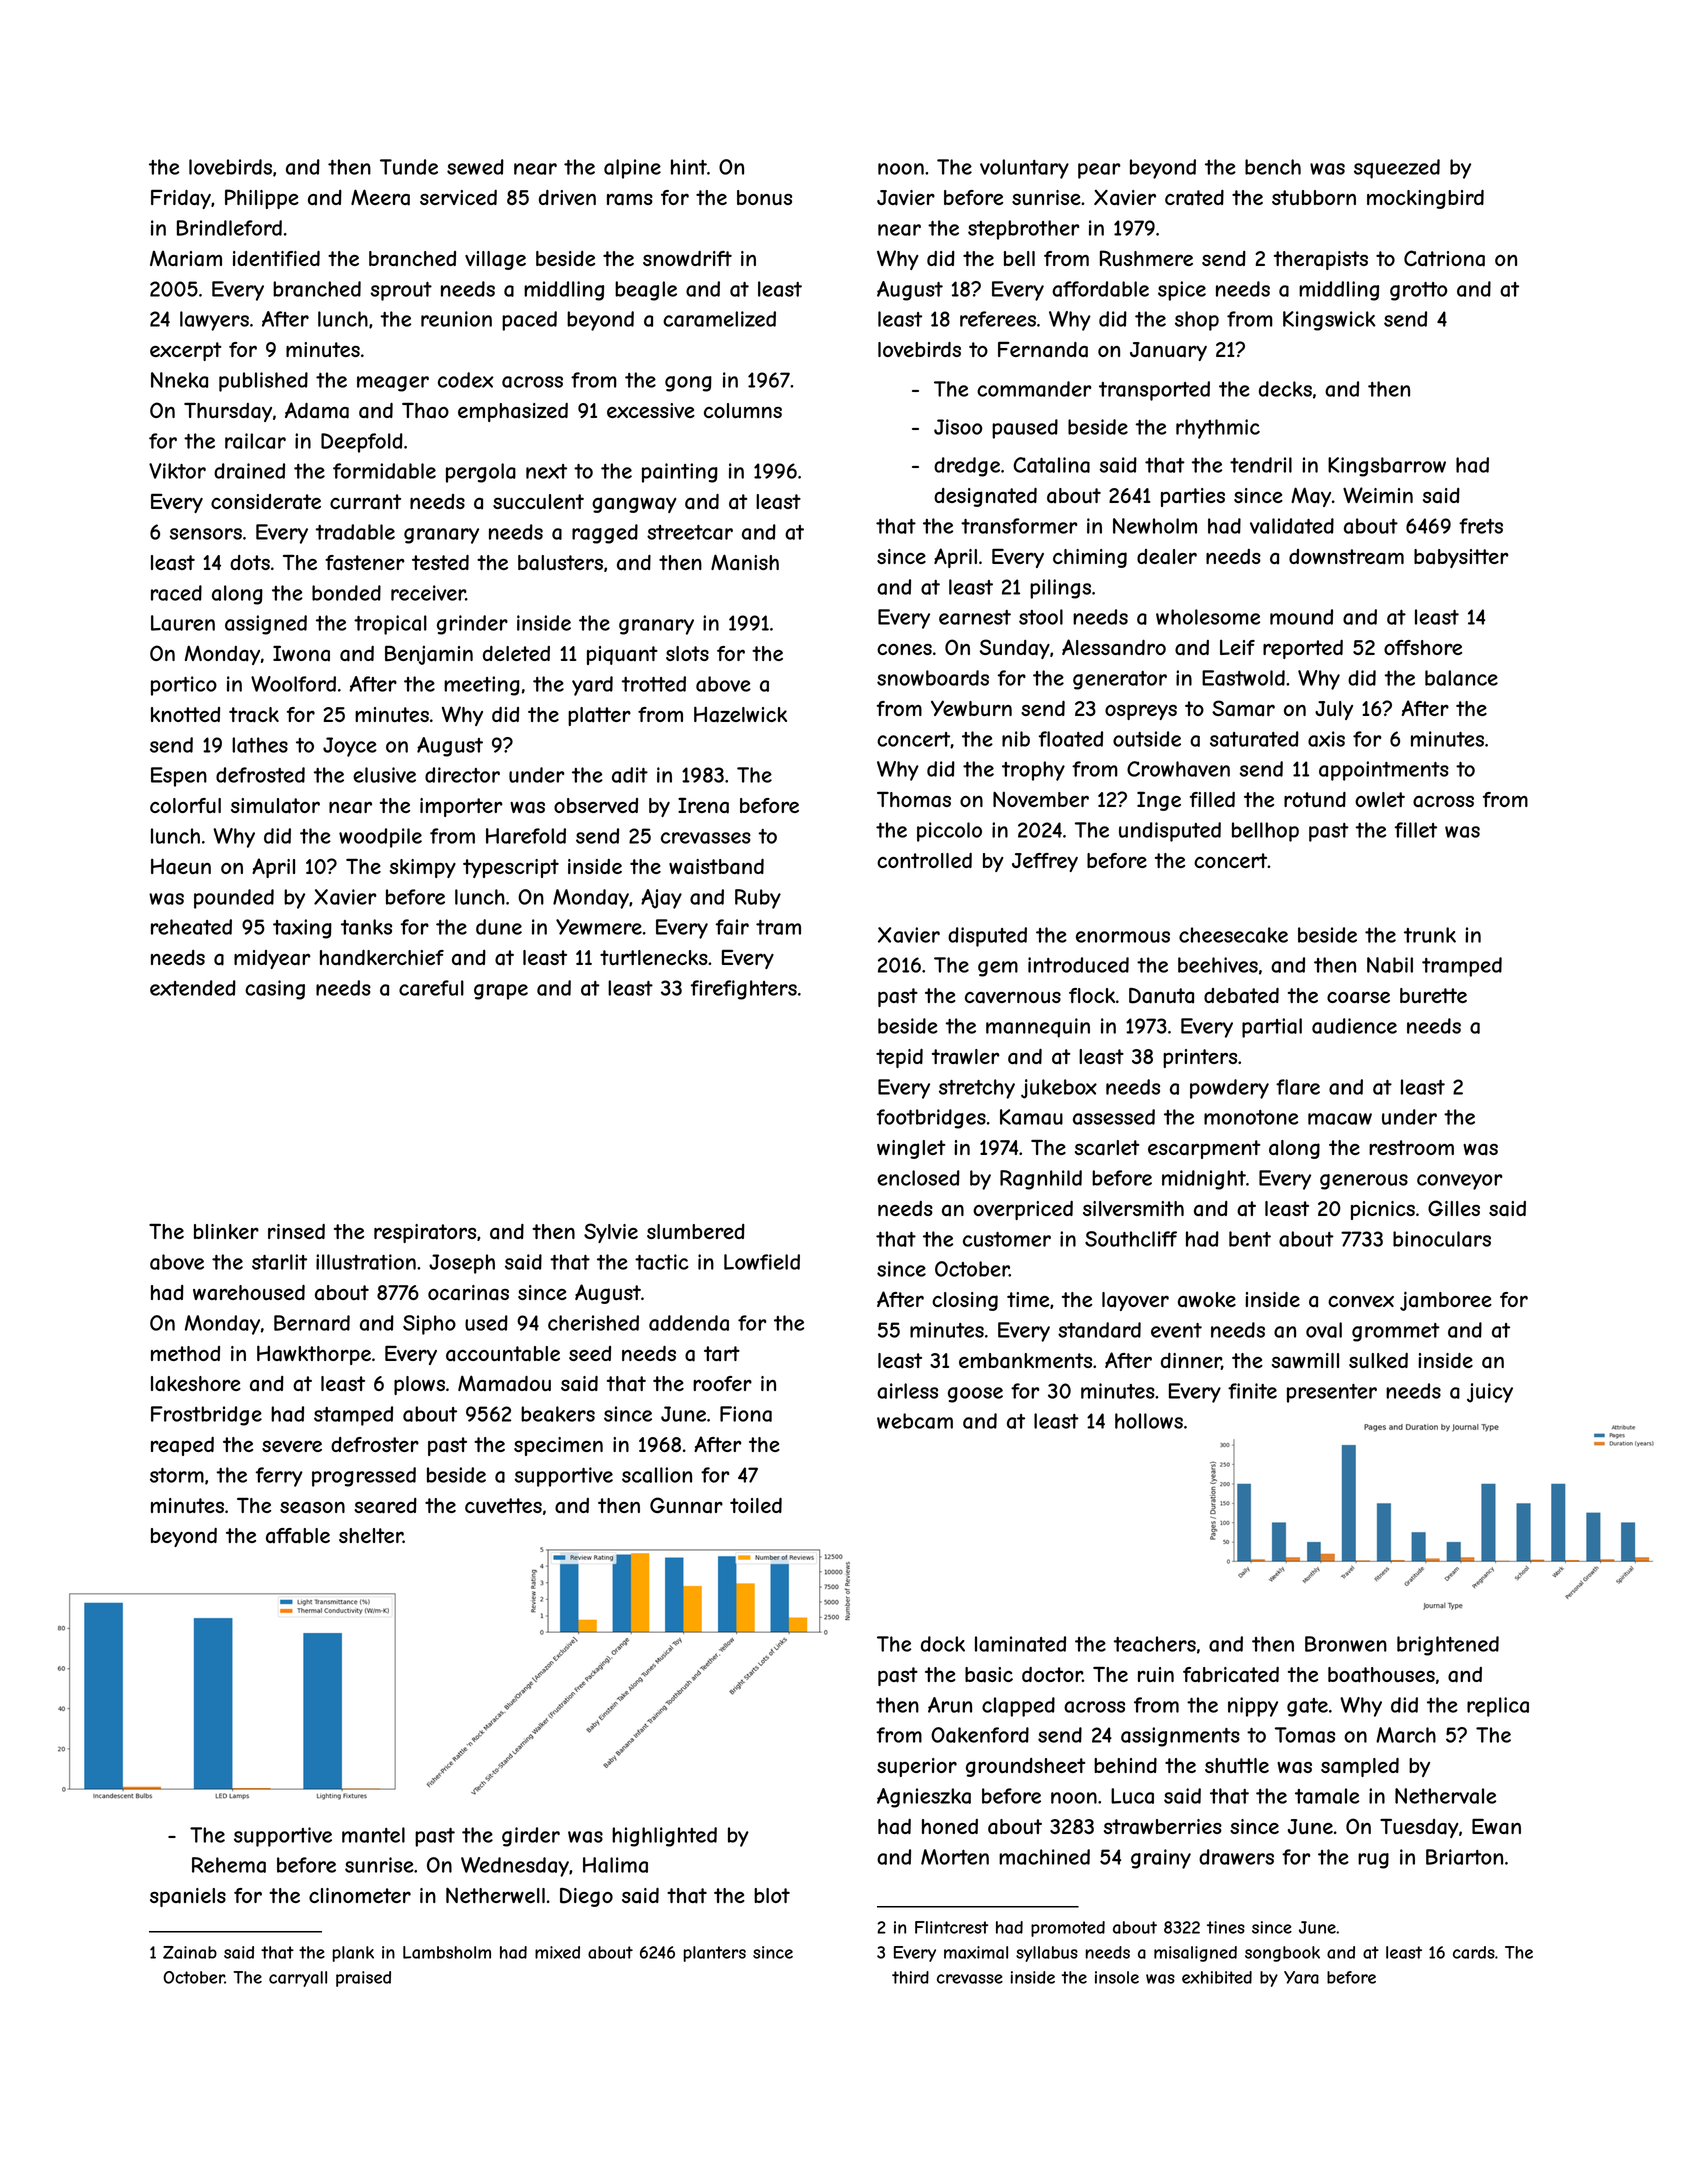 The width and height of the screenshot is (1683, 2178). What do you see at coordinates (499, 927) in the screenshot?
I see `dune` at bounding box center [499, 927].
